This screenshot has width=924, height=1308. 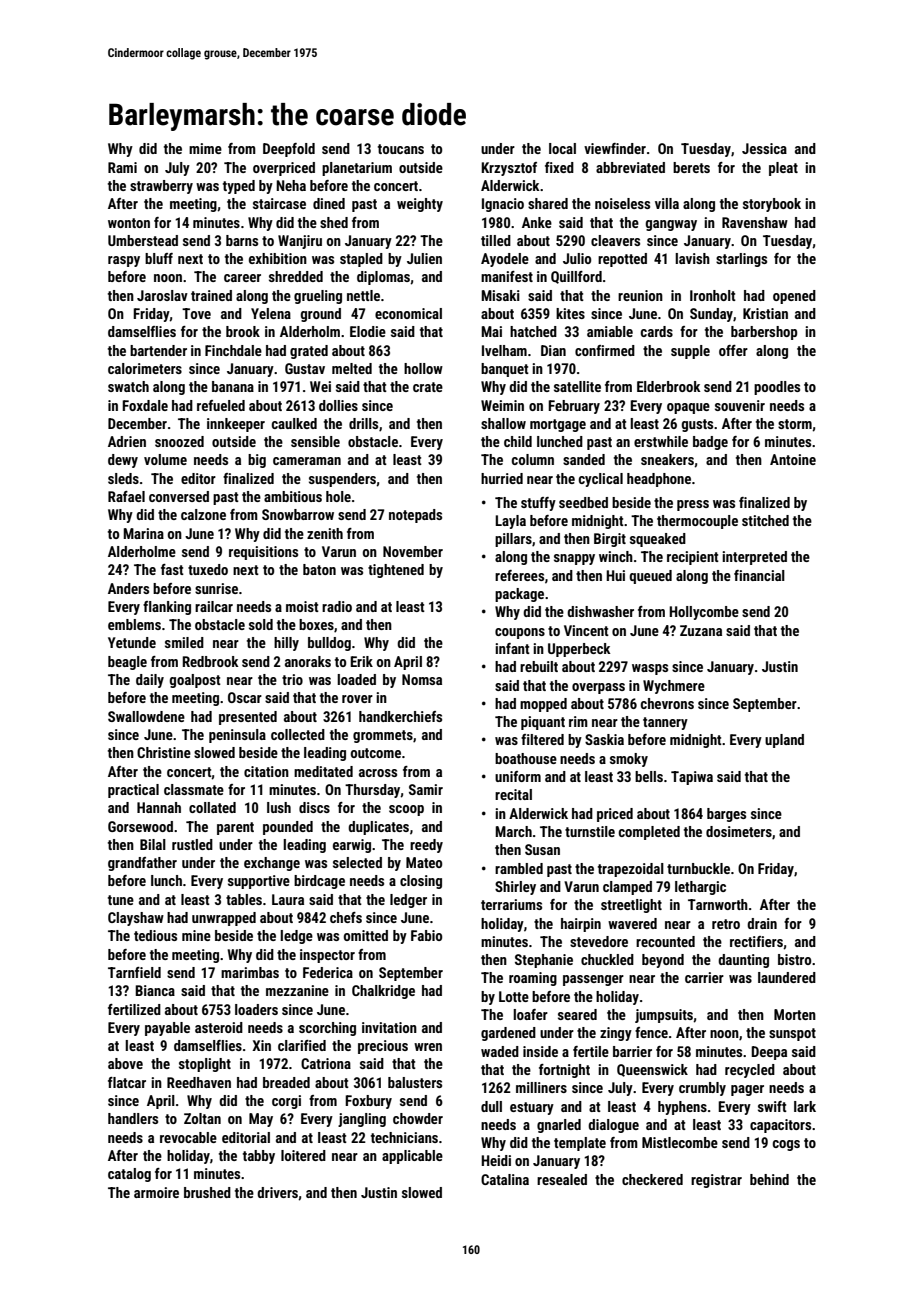 I want to click on Jessica, so click(x=764, y=148).
